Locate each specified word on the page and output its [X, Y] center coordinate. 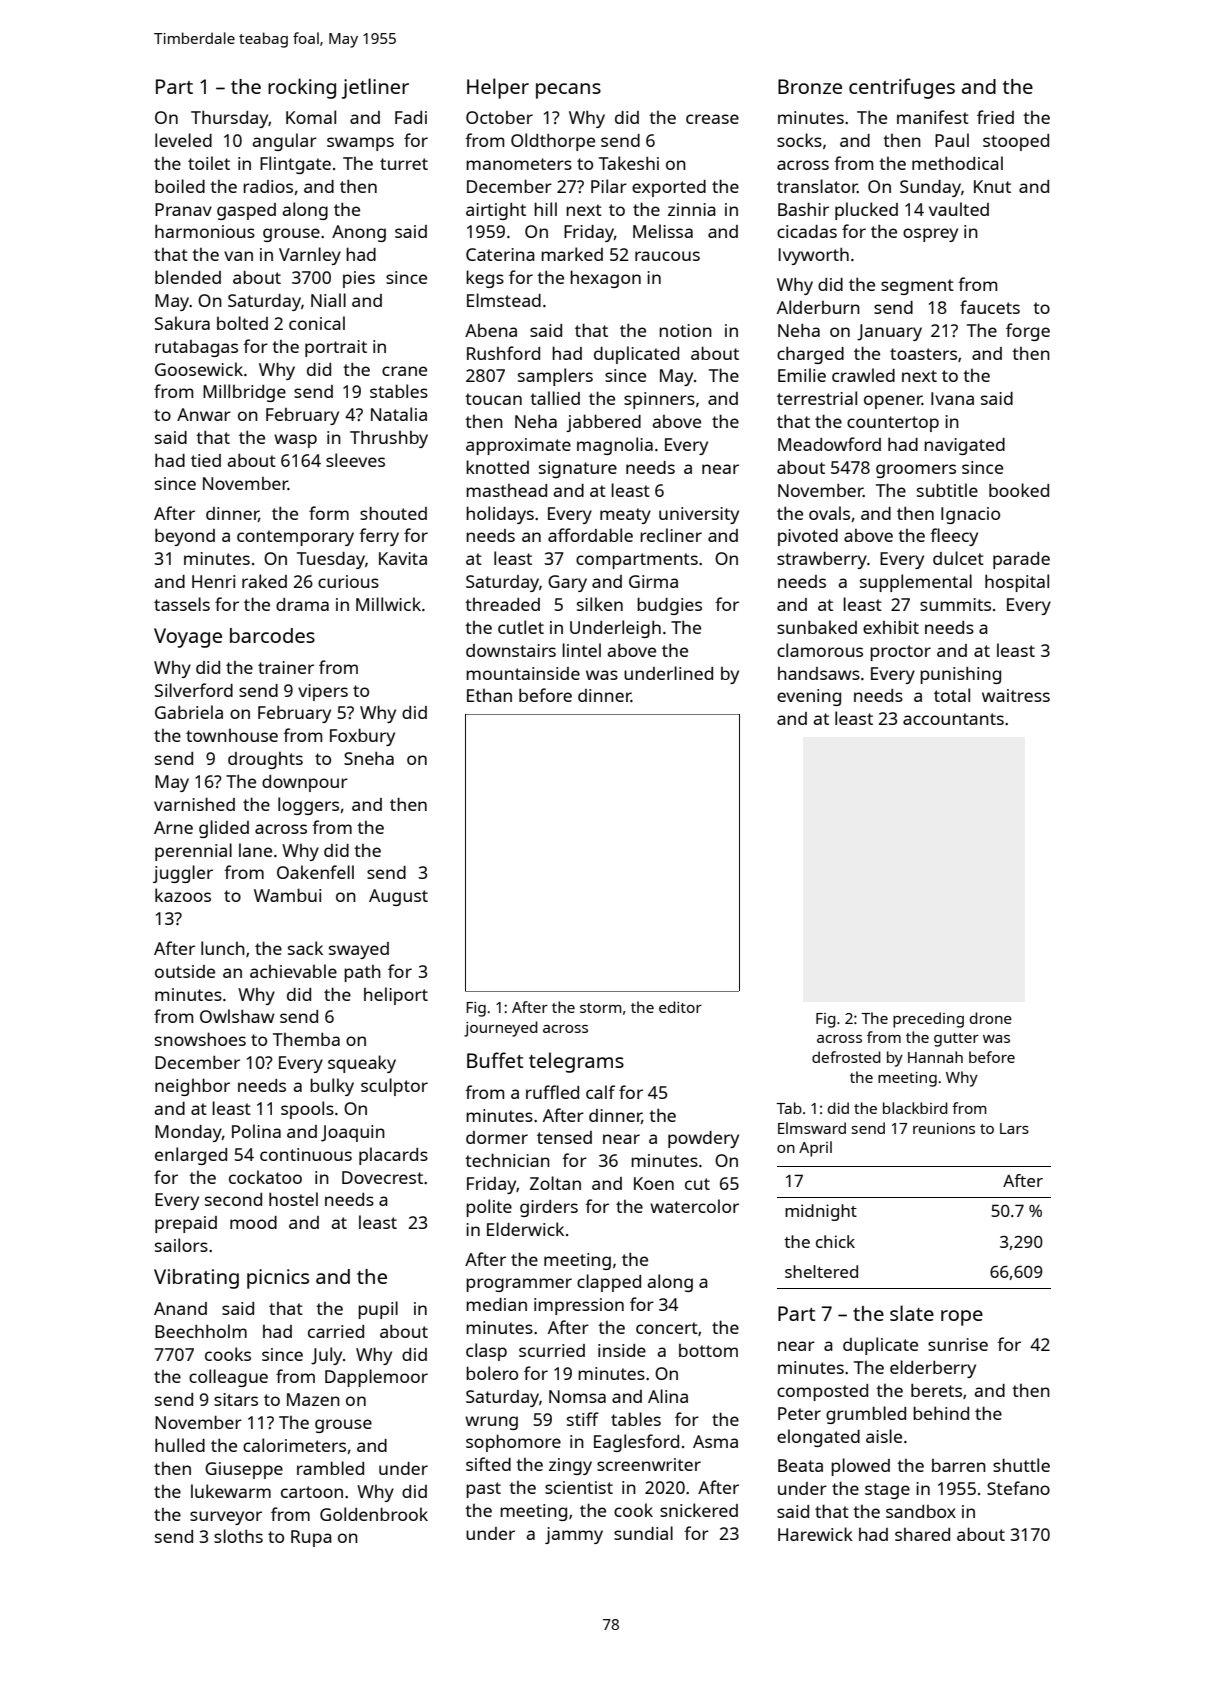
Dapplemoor [376, 1378]
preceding [928, 1020]
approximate [518, 446]
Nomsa [577, 1396]
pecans [568, 91]
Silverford [194, 690]
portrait [336, 348]
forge [1028, 332]
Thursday [230, 119]
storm [601, 1008]
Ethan [489, 695]
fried [995, 117]
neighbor [192, 1087]
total [952, 695]
